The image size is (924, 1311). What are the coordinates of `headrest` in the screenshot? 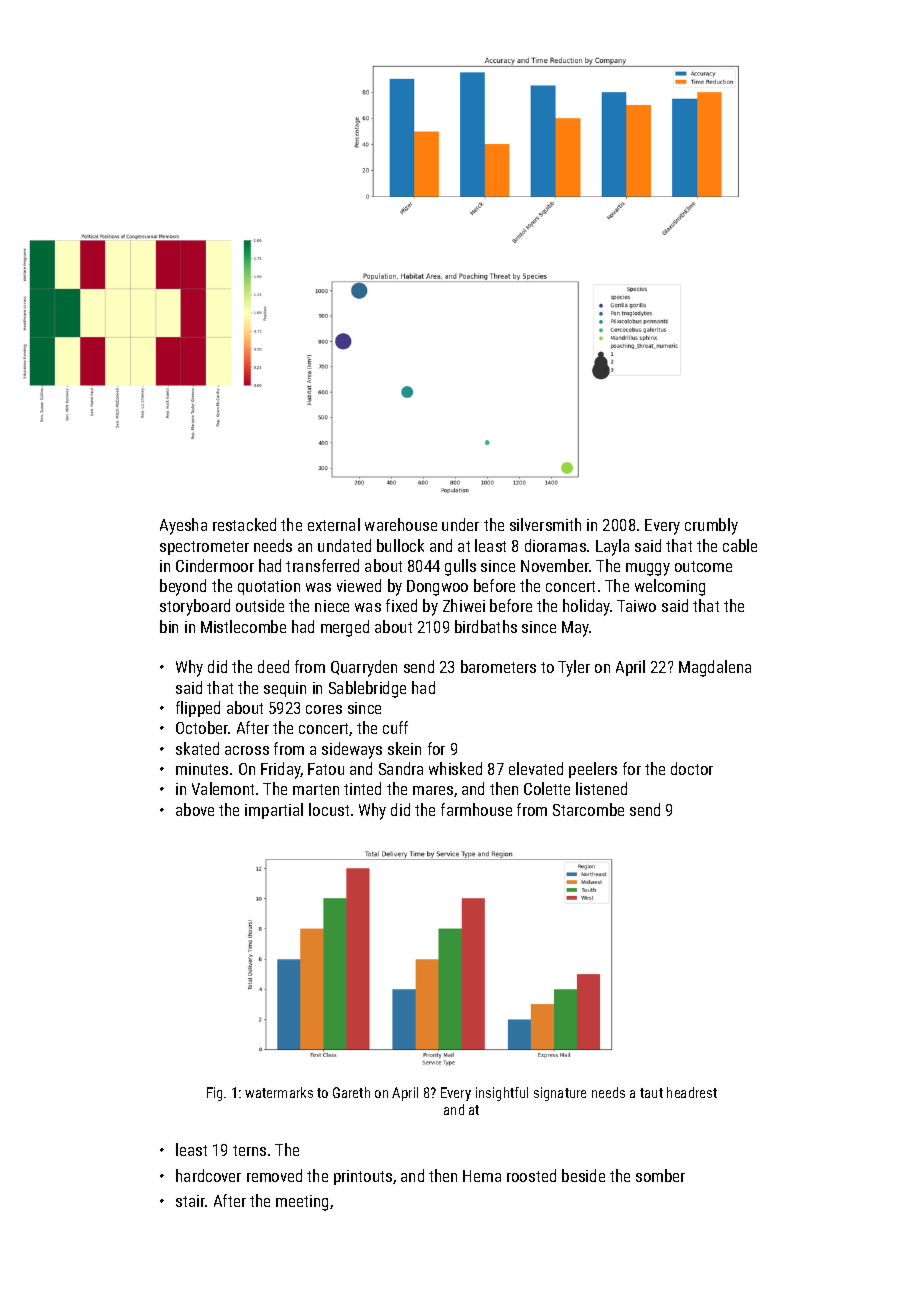 It's located at (692, 1092).
